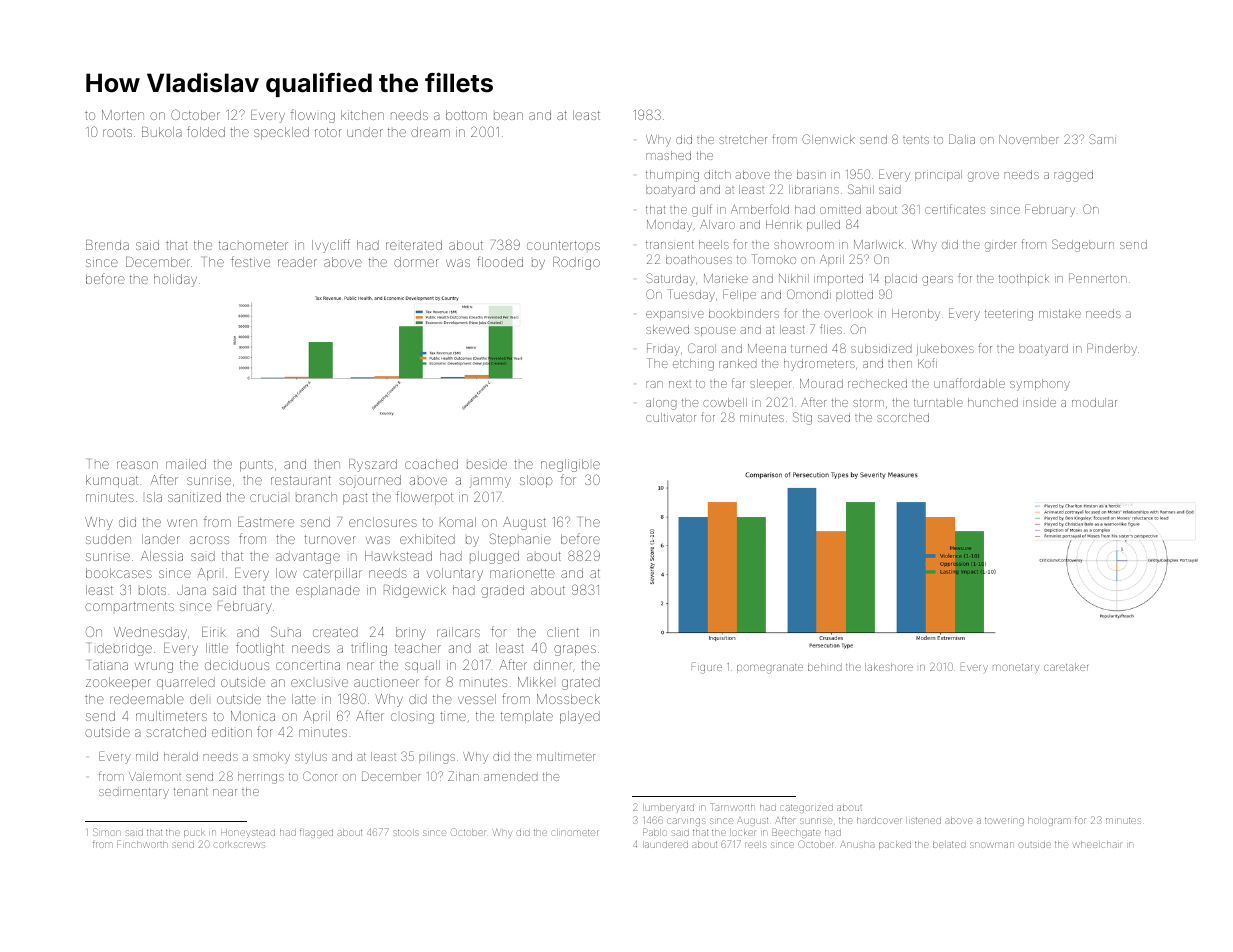  What do you see at coordinates (1098, 278) in the screenshot?
I see `Pennerton` at bounding box center [1098, 278].
